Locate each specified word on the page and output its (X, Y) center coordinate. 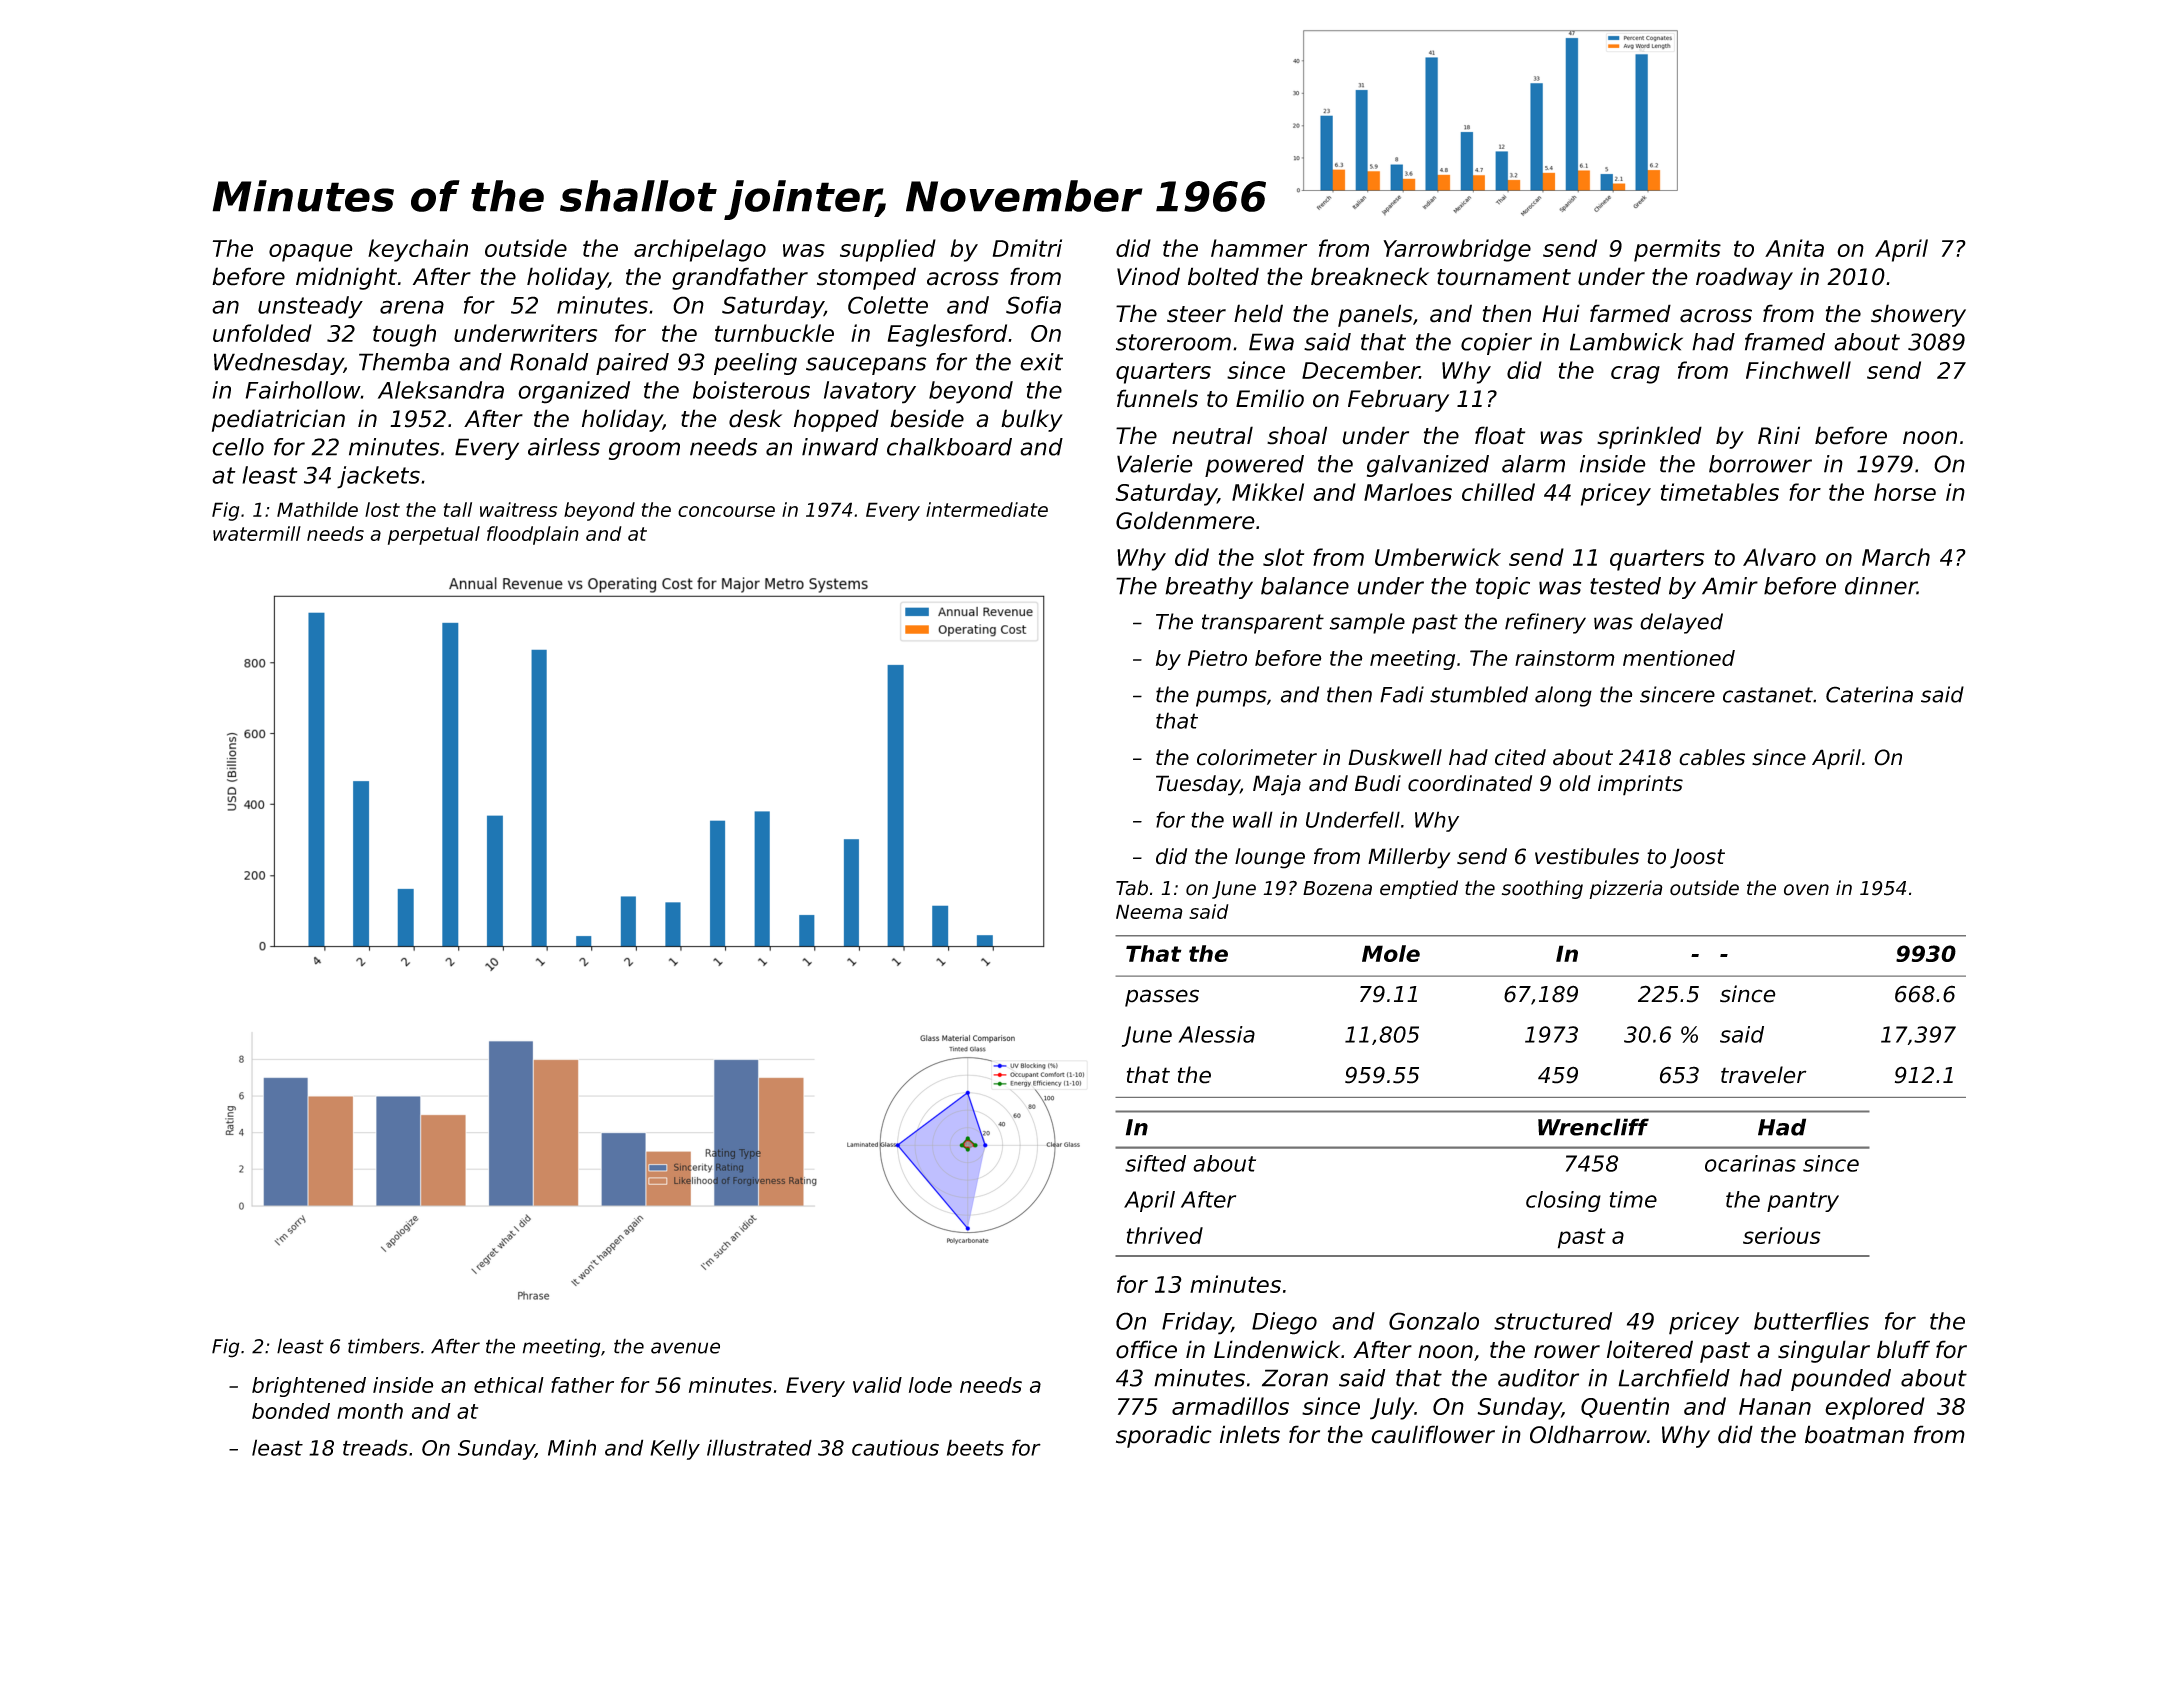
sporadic (1164, 1436)
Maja (1277, 785)
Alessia (1216, 1034)
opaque (311, 253)
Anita (1794, 248)
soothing (1542, 889)
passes (1162, 998)
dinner (1881, 586)
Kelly (675, 1449)
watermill (257, 533)
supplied (888, 250)
